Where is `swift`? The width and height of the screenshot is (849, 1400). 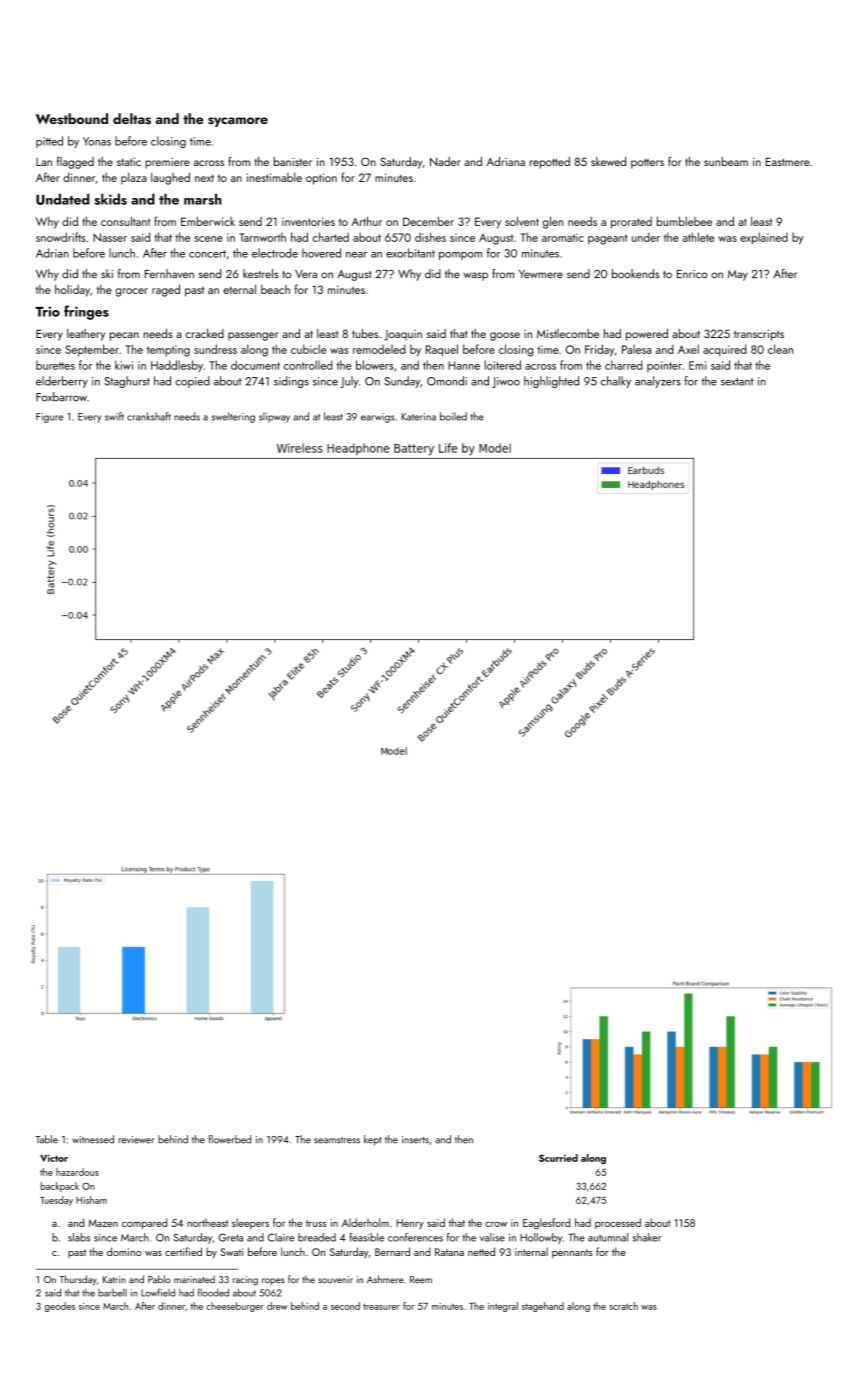 swift is located at coordinates (114, 416).
